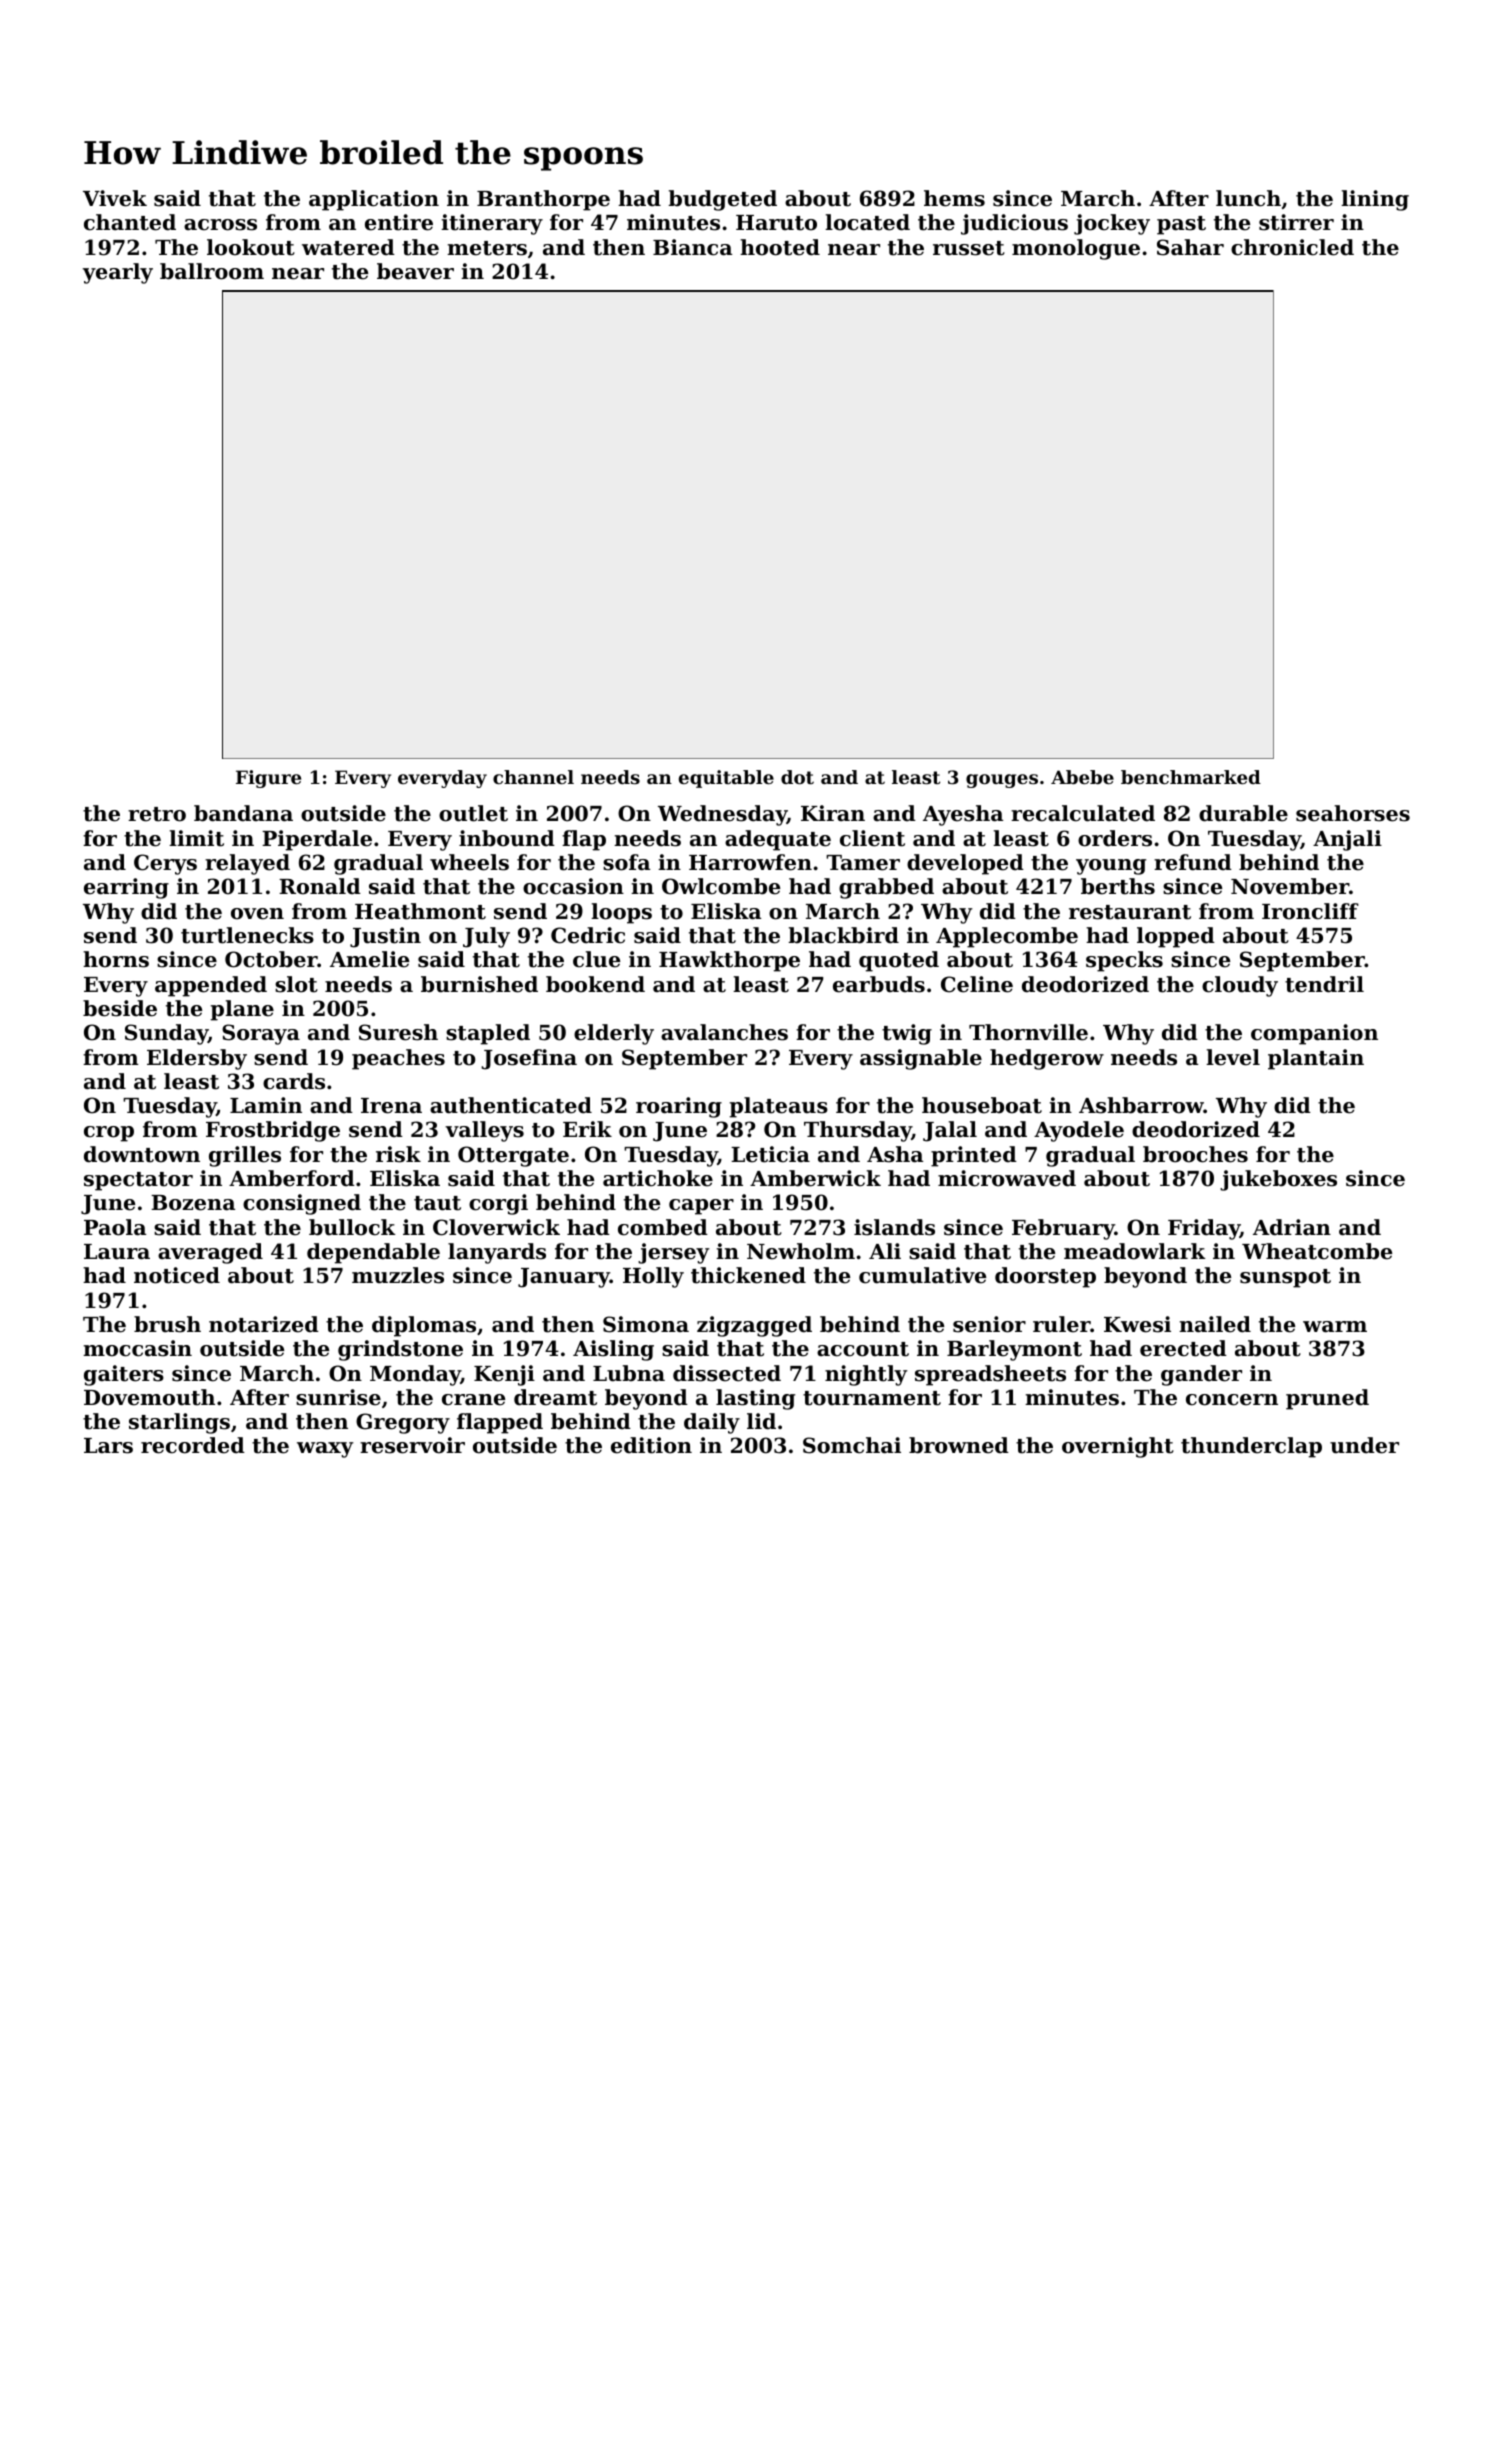  I want to click on brush, so click(167, 1324).
